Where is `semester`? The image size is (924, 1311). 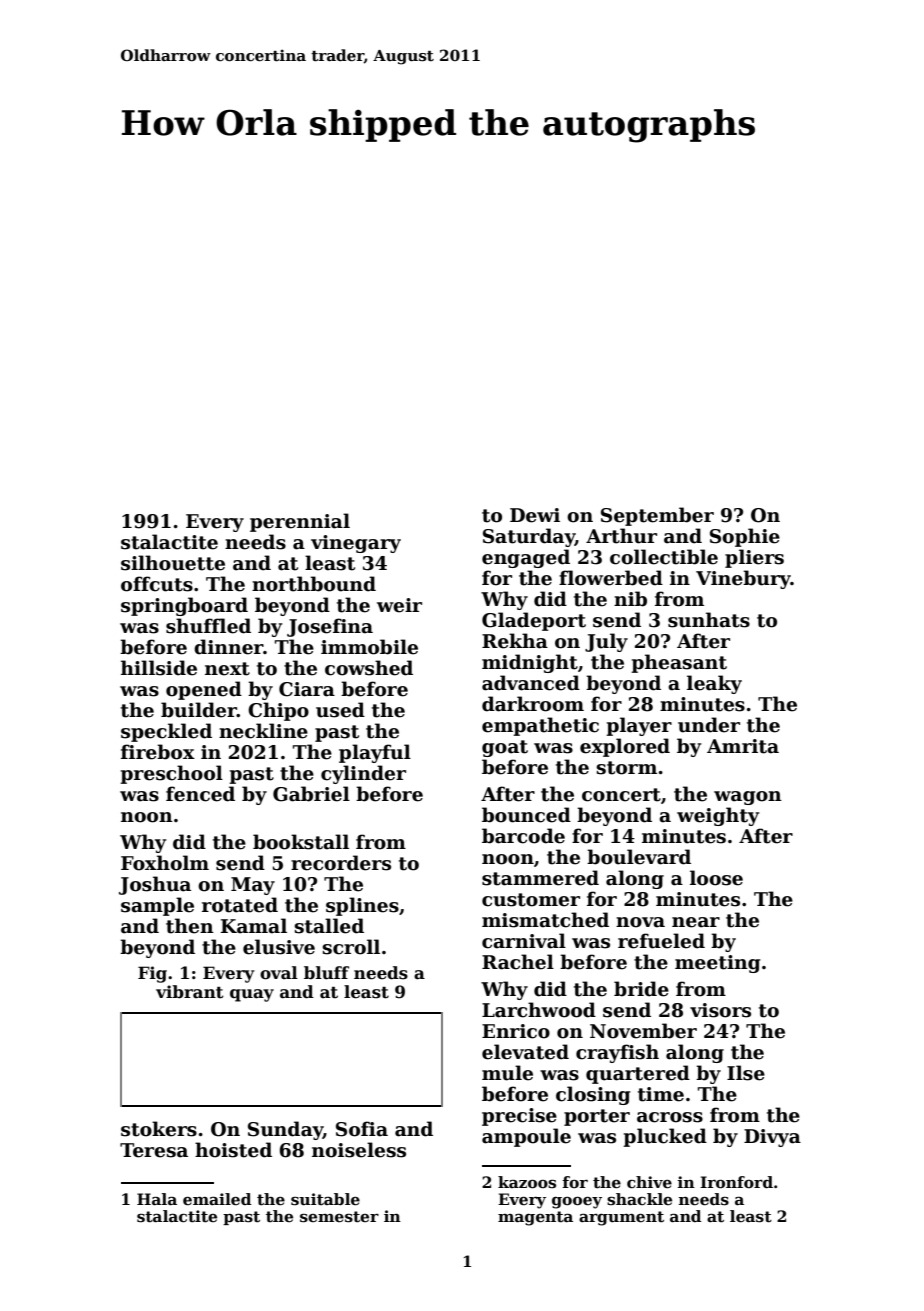 semester is located at coordinates (339, 1217).
